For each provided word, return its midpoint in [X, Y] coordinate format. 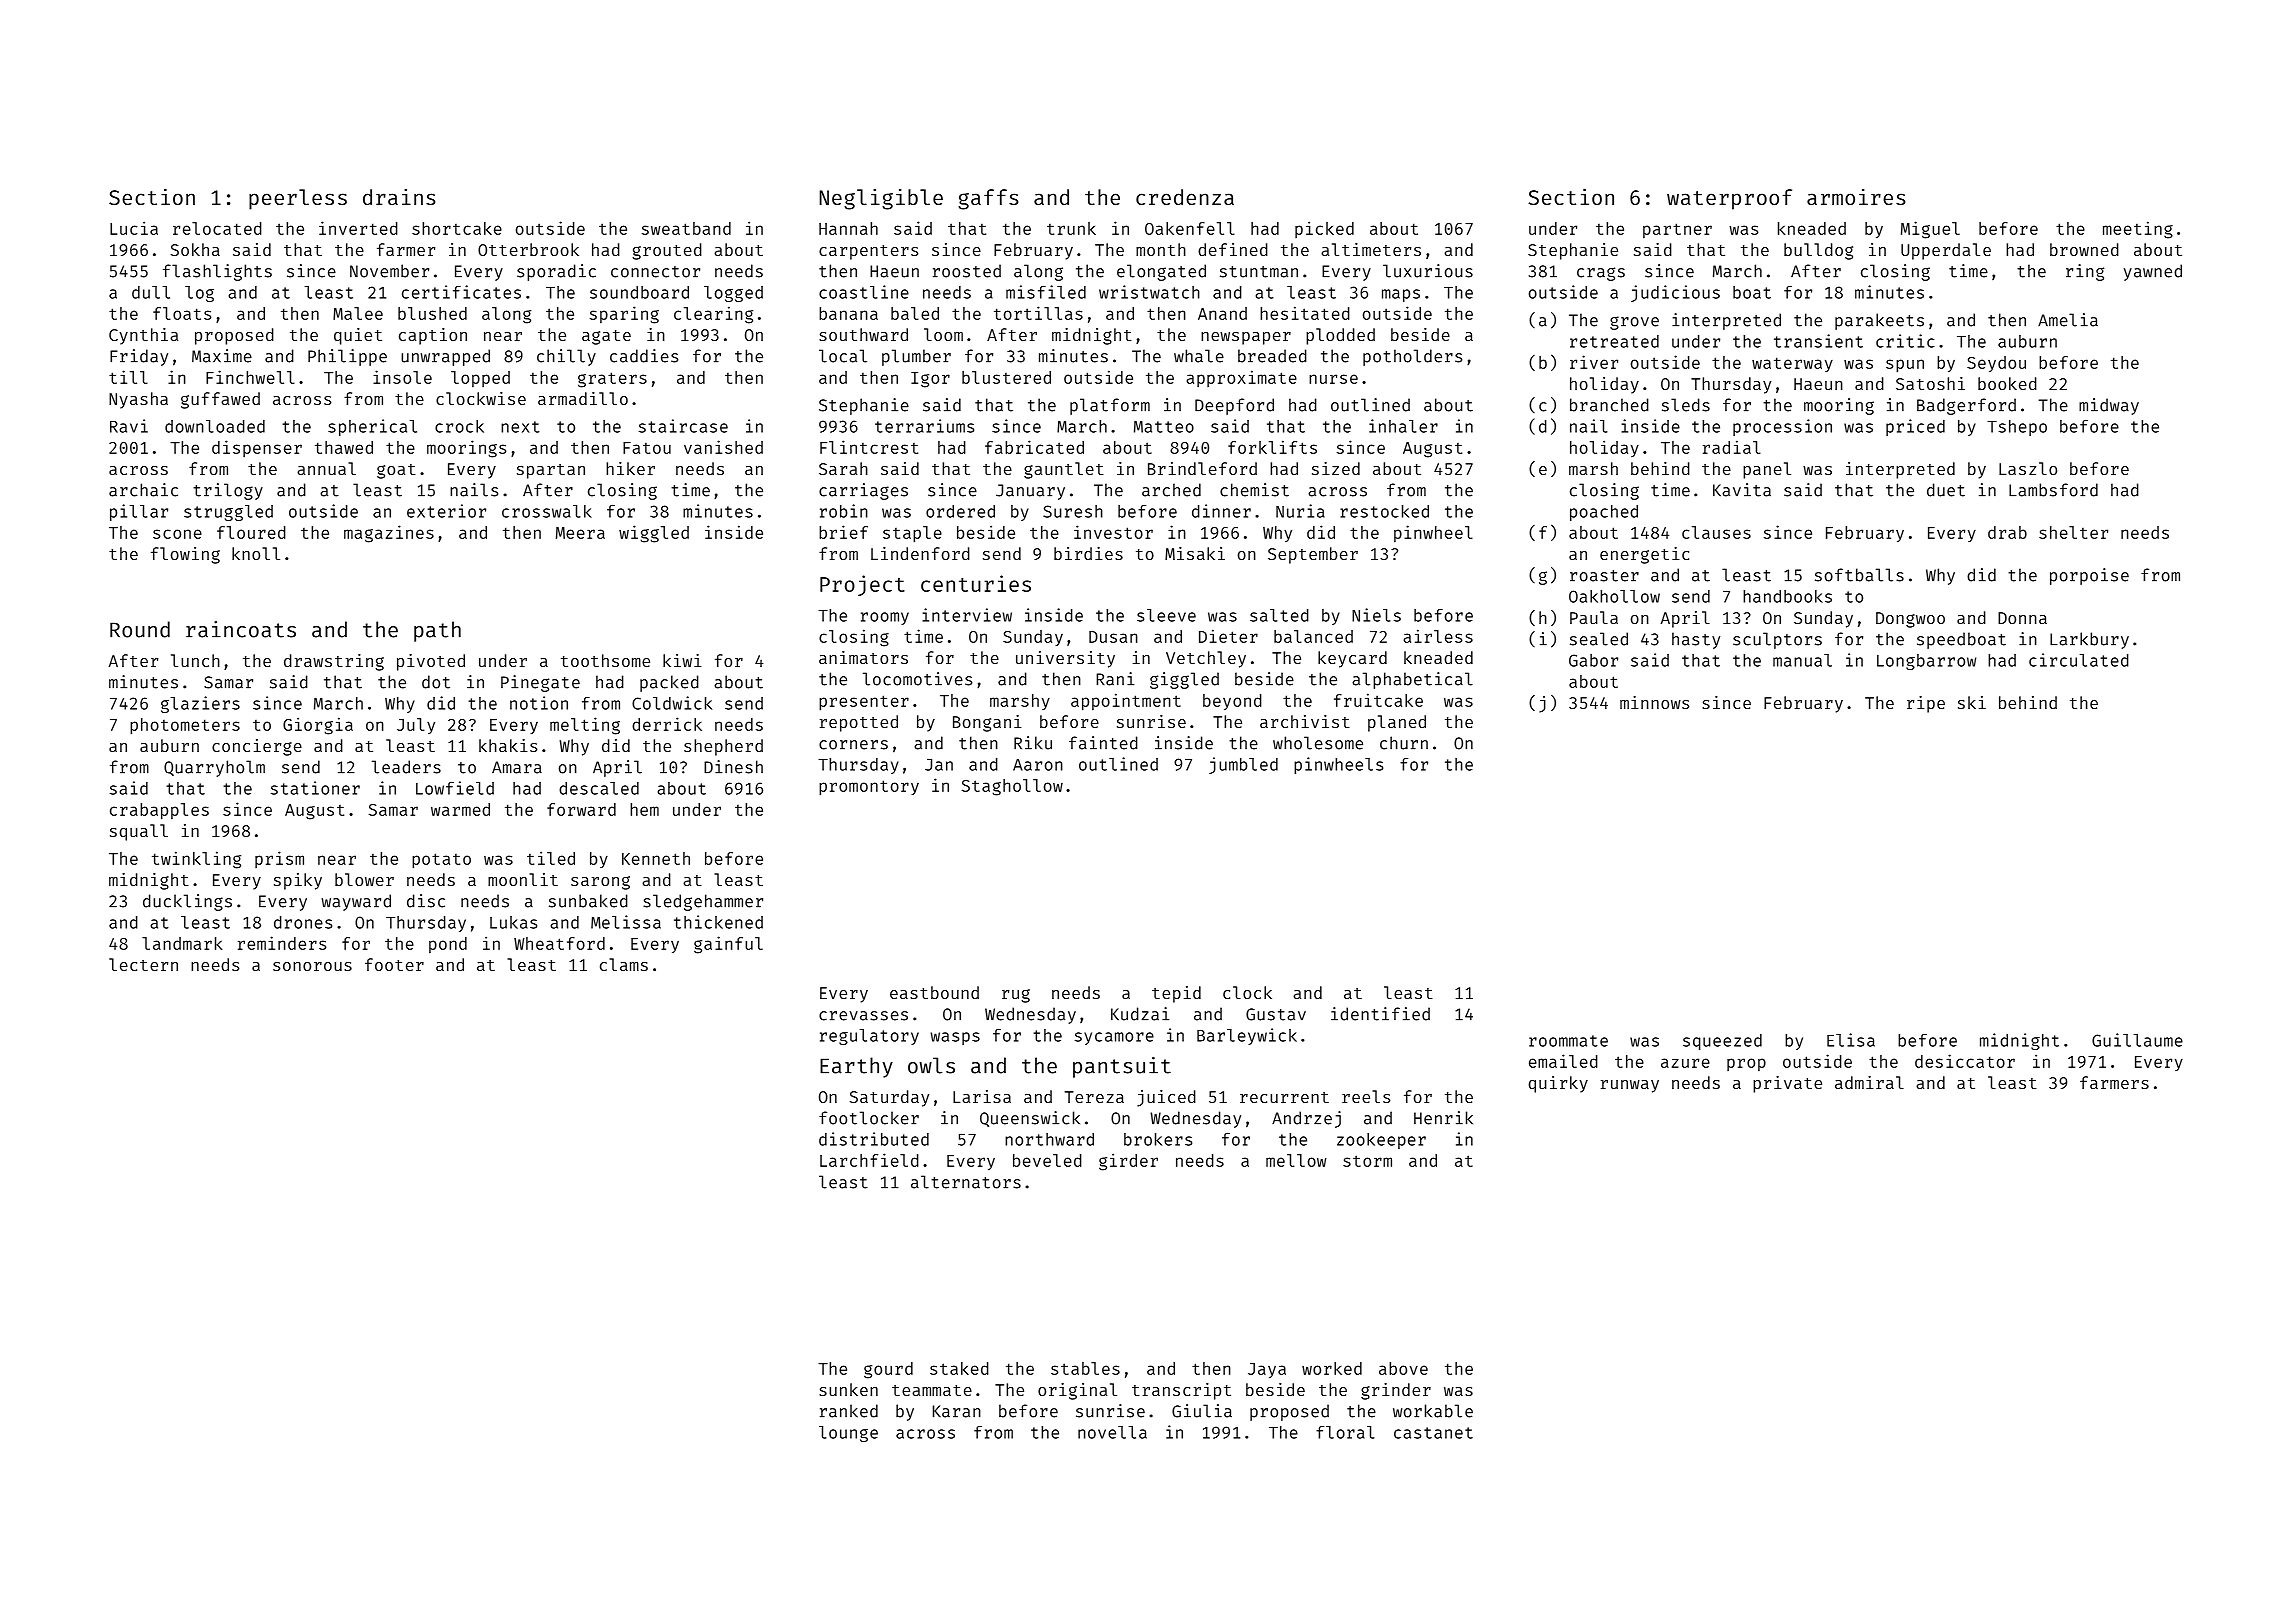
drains [399, 197]
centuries [976, 583]
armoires [1856, 197]
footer [394, 964]
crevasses [863, 1016]
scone [177, 534]
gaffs [988, 199]
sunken [848, 1389]
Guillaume [2137, 1040]
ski [1972, 702]
